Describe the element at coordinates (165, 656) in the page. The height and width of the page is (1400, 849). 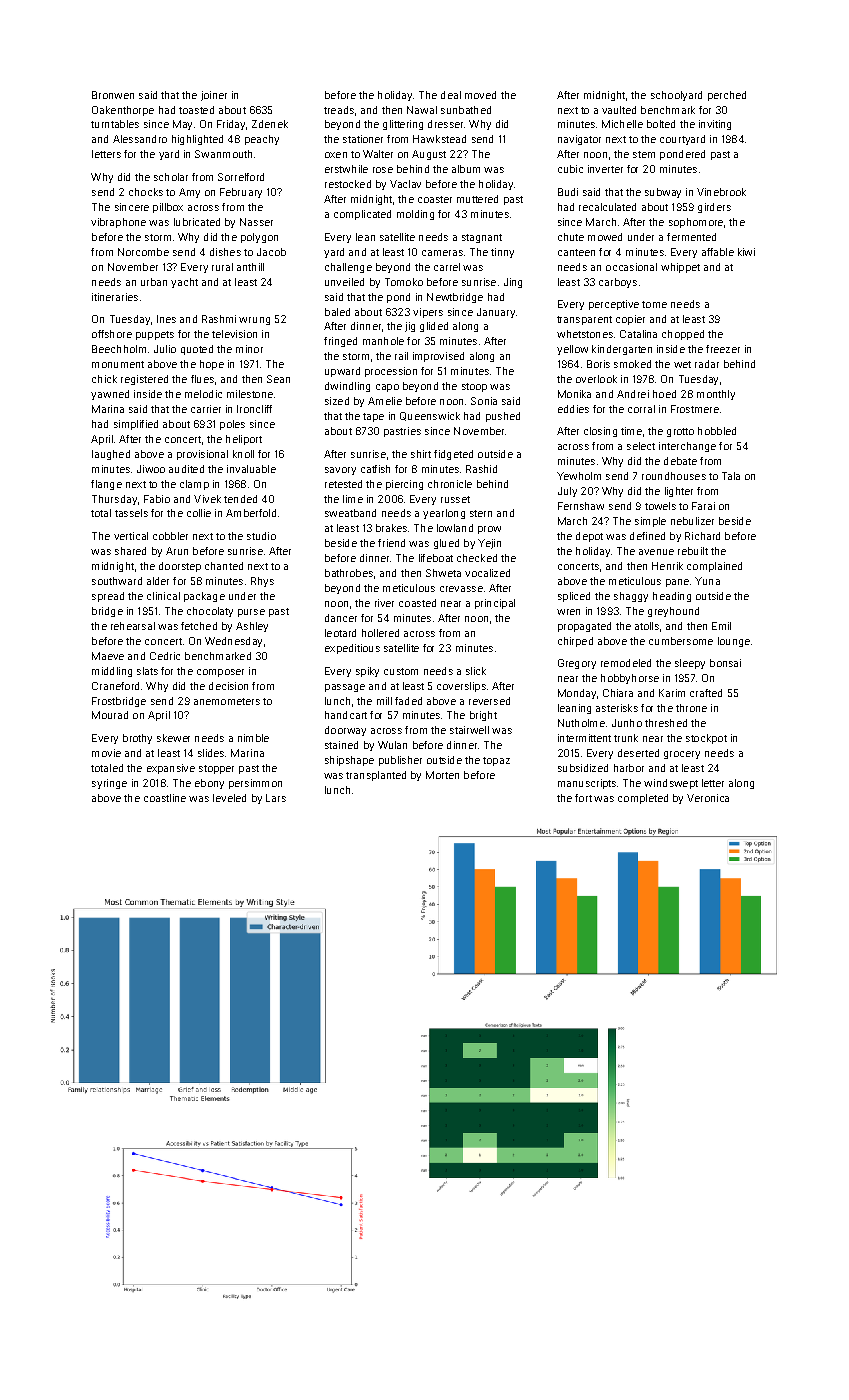
I see `Cedric` at that location.
